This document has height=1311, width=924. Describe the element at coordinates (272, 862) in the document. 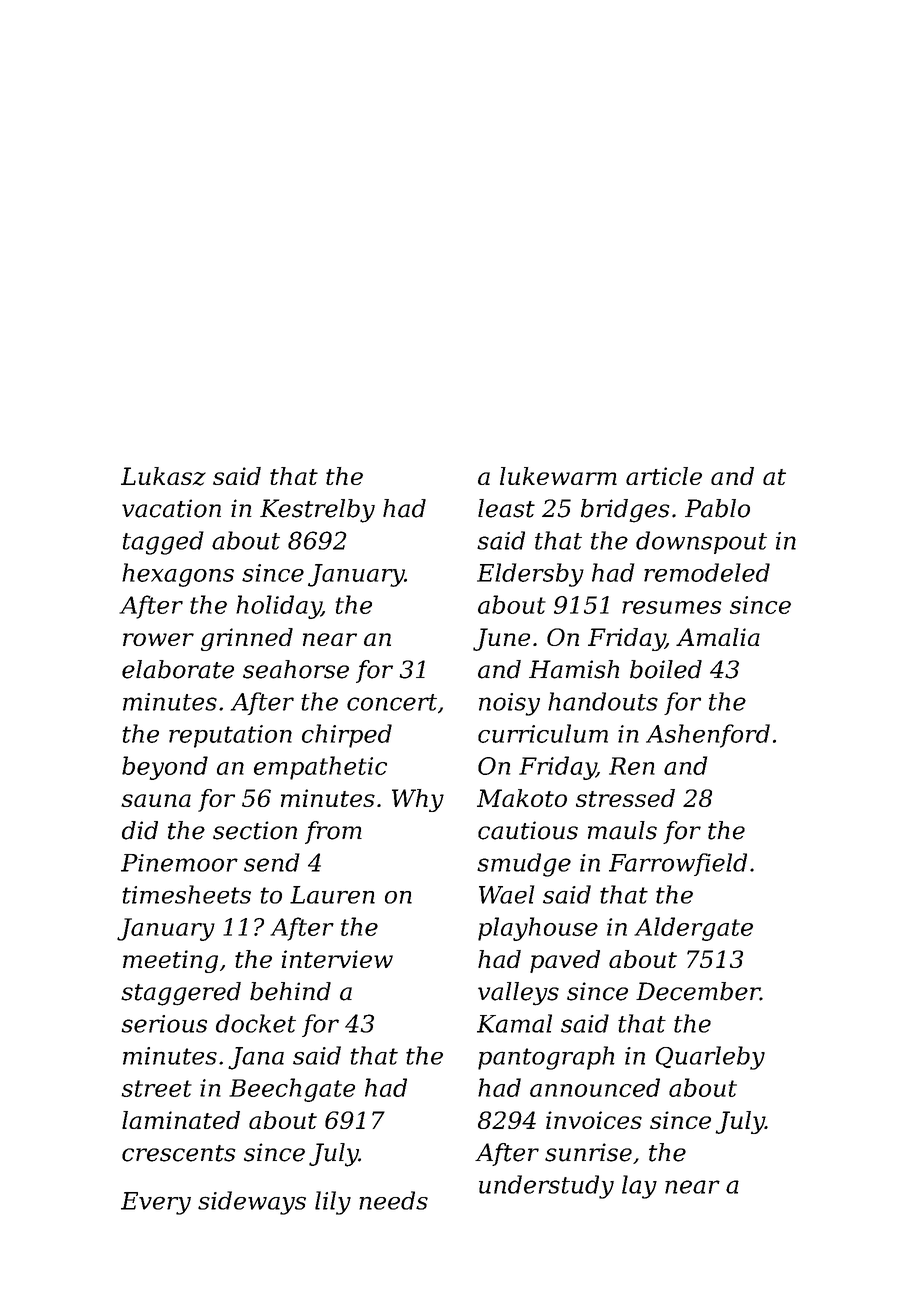

I see `send` at that location.
